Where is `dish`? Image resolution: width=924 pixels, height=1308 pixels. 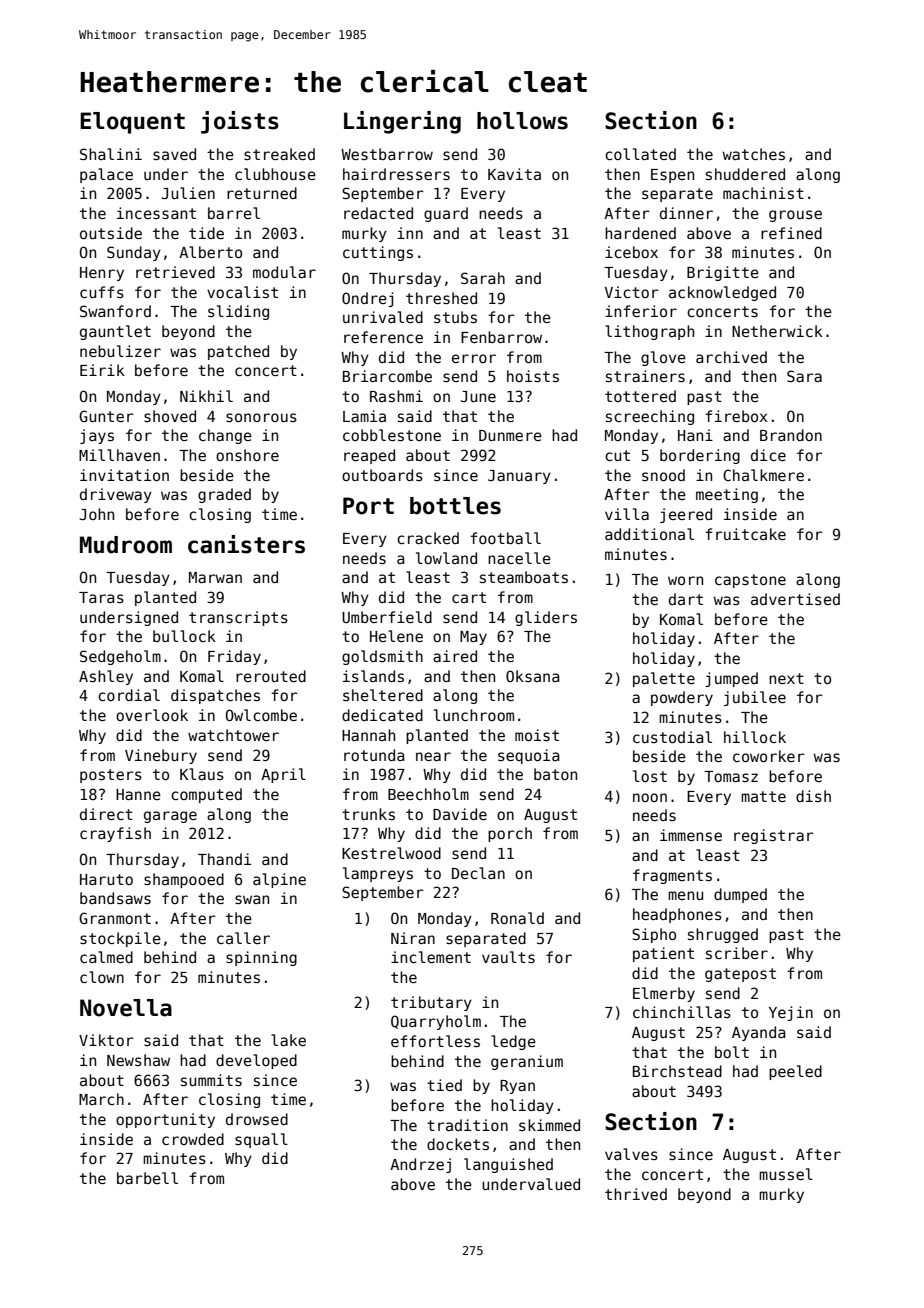 dish is located at coordinates (813, 796).
